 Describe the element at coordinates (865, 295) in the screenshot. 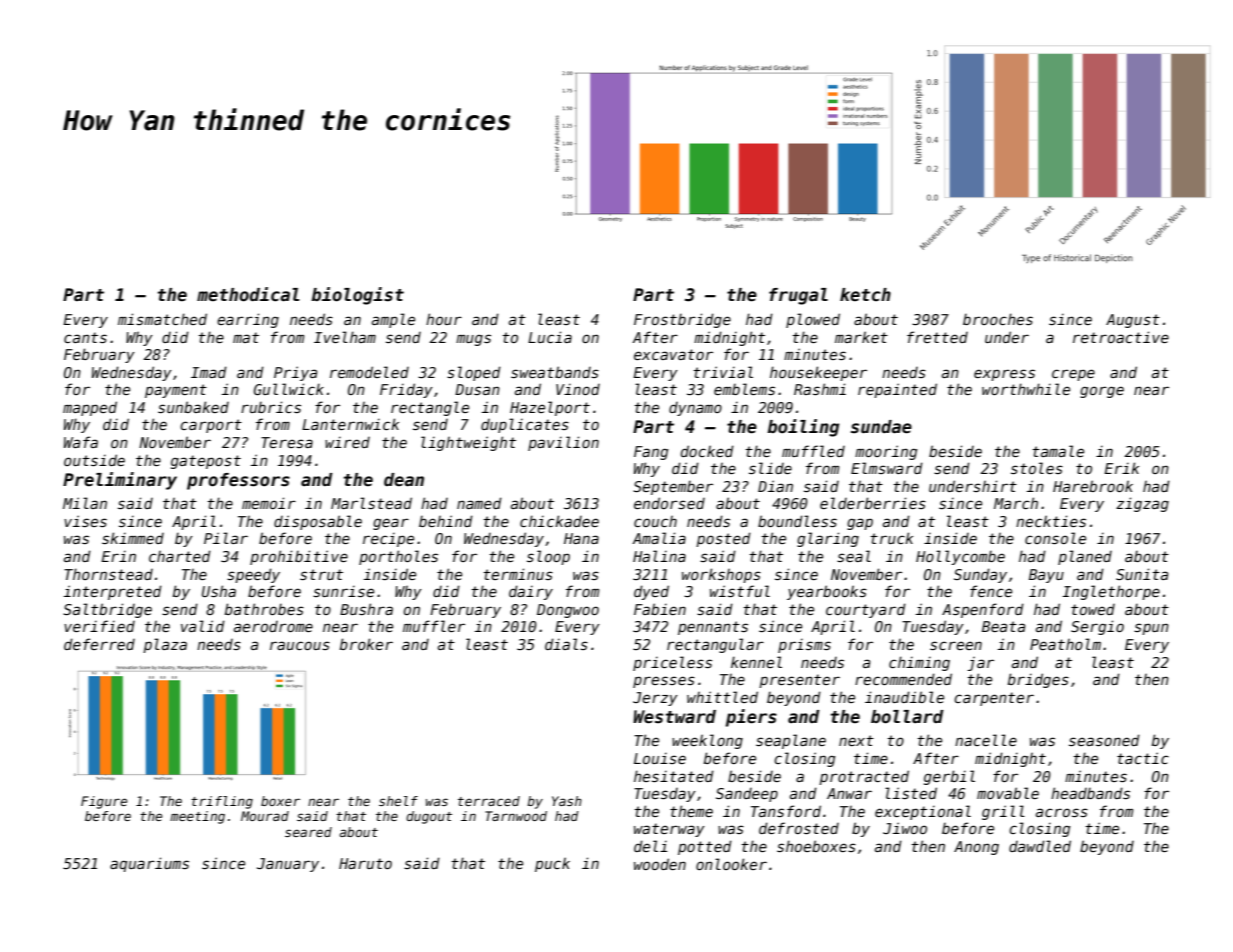

I see `ketch` at that location.
